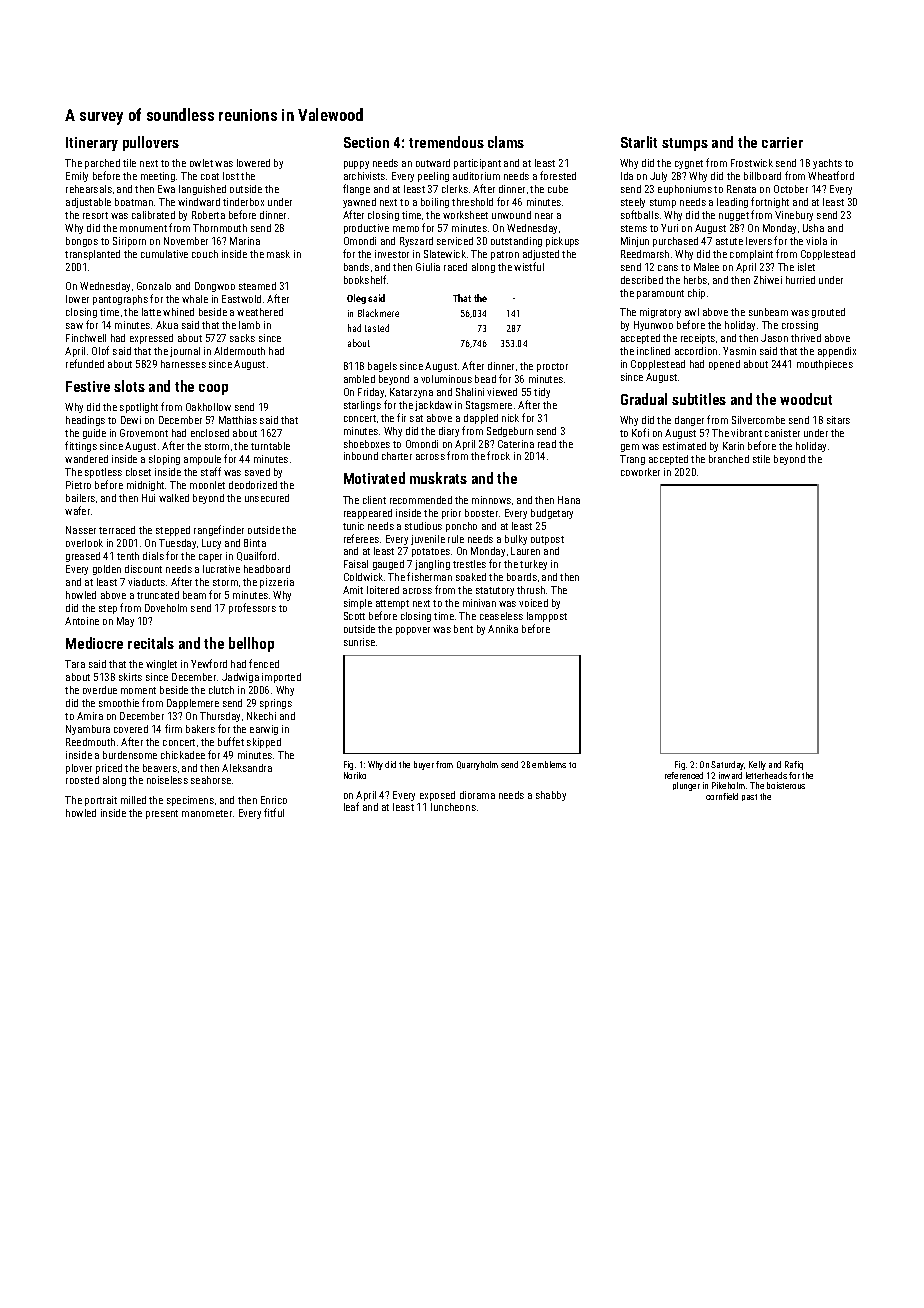 This page has width=924, height=1308. What do you see at coordinates (201, 163) in the page?
I see `owlet` at bounding box center [201, 163].
